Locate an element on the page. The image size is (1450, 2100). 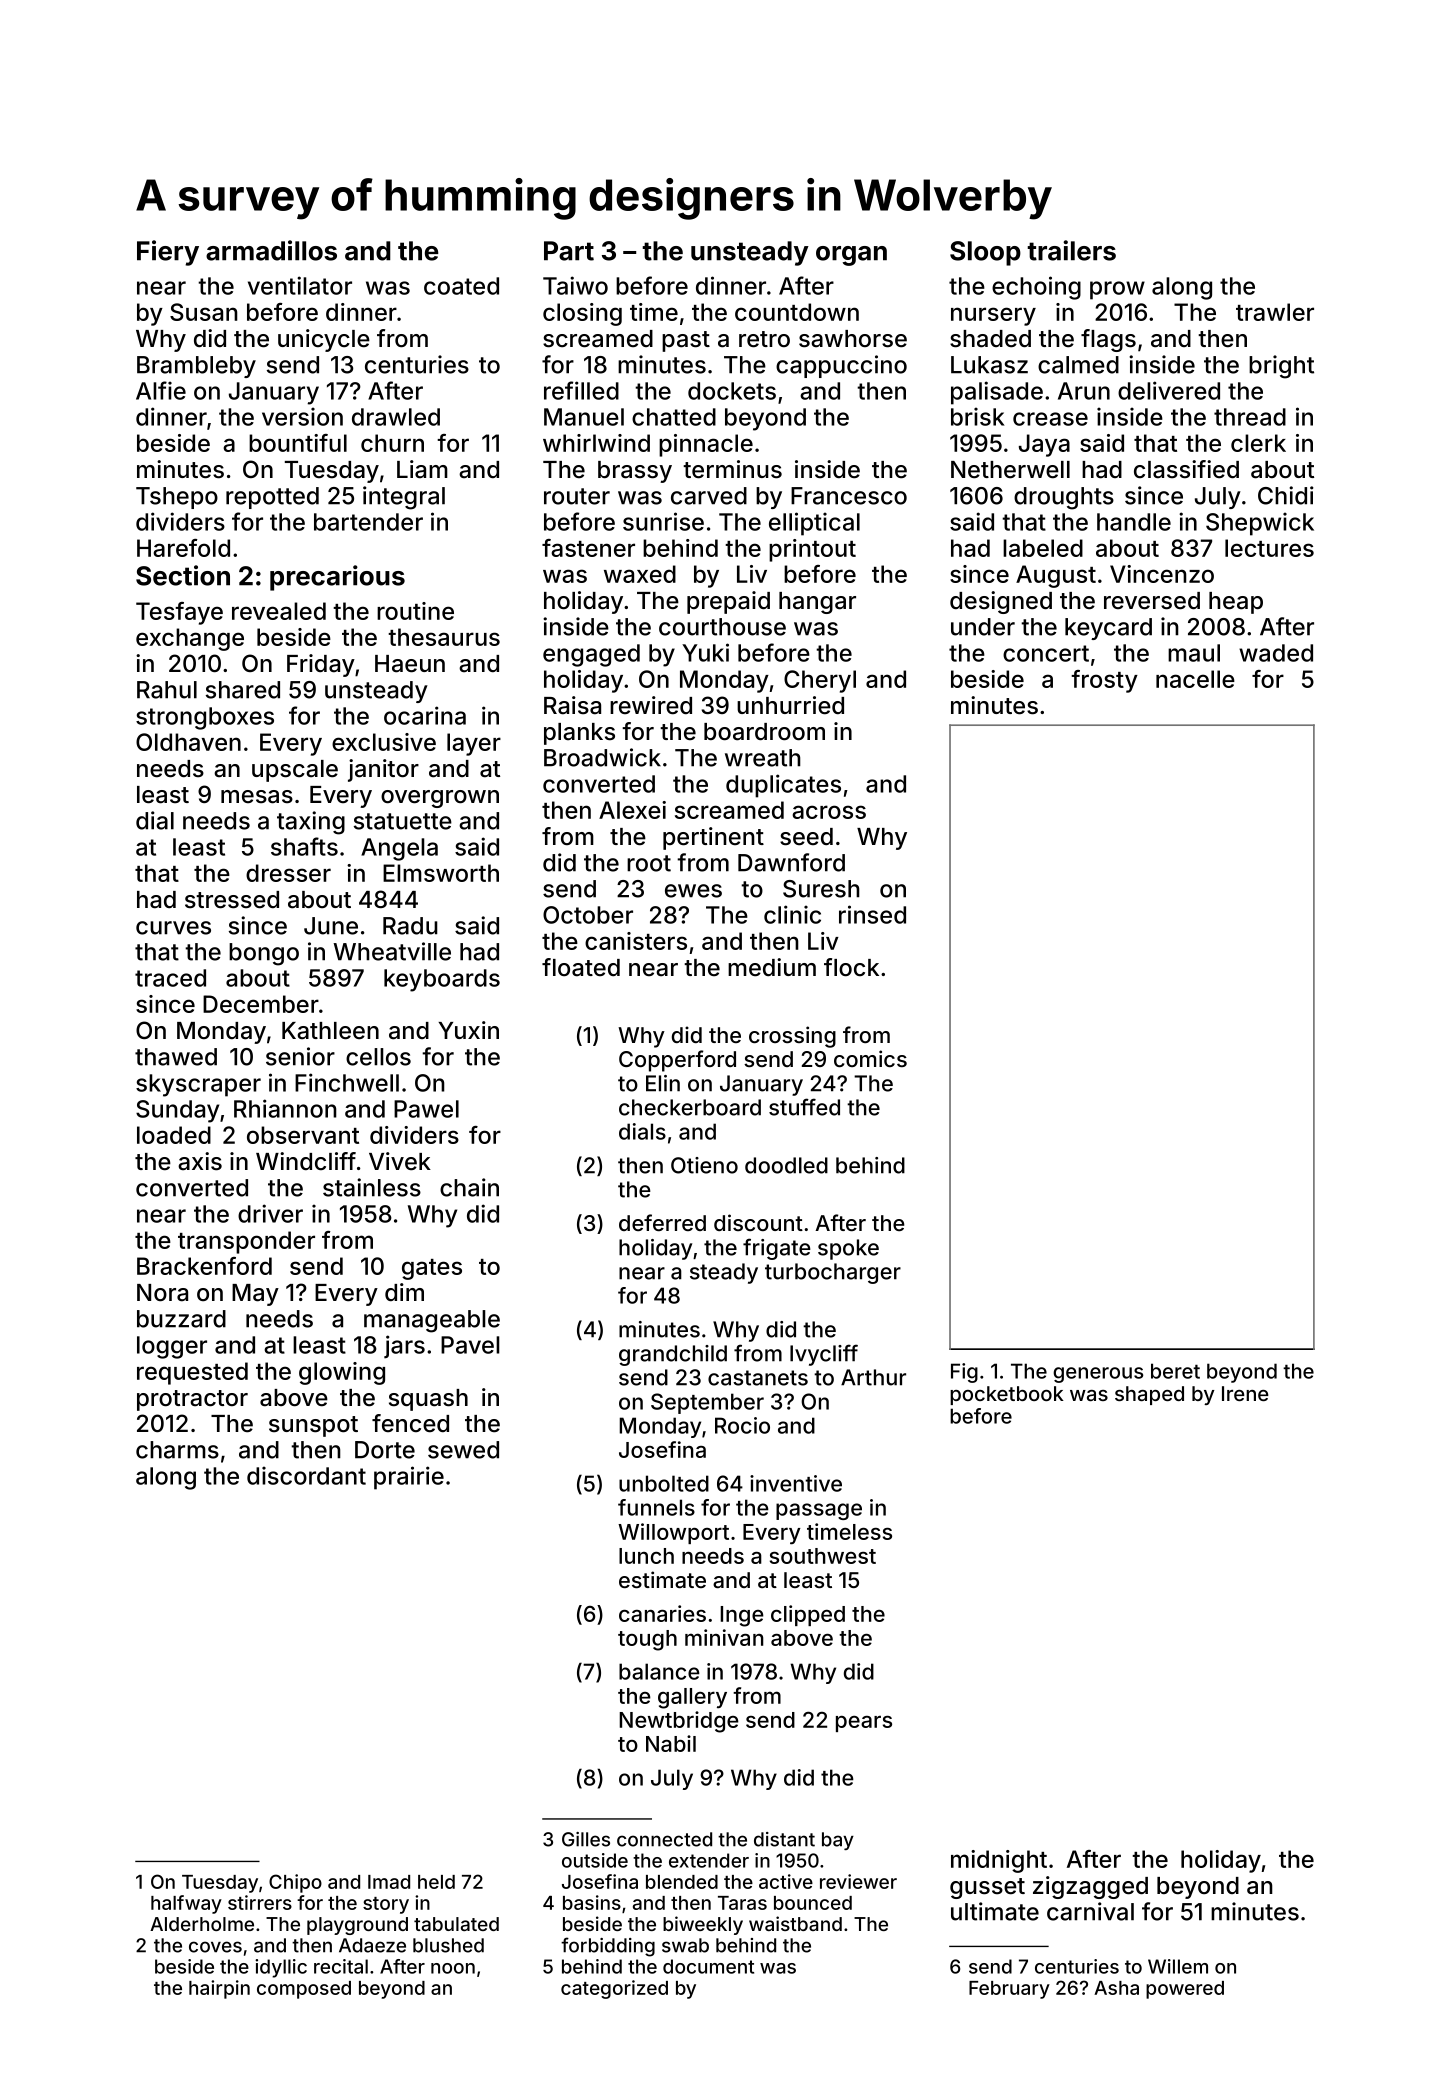
trailers is located at coordinates (1071, 250).
